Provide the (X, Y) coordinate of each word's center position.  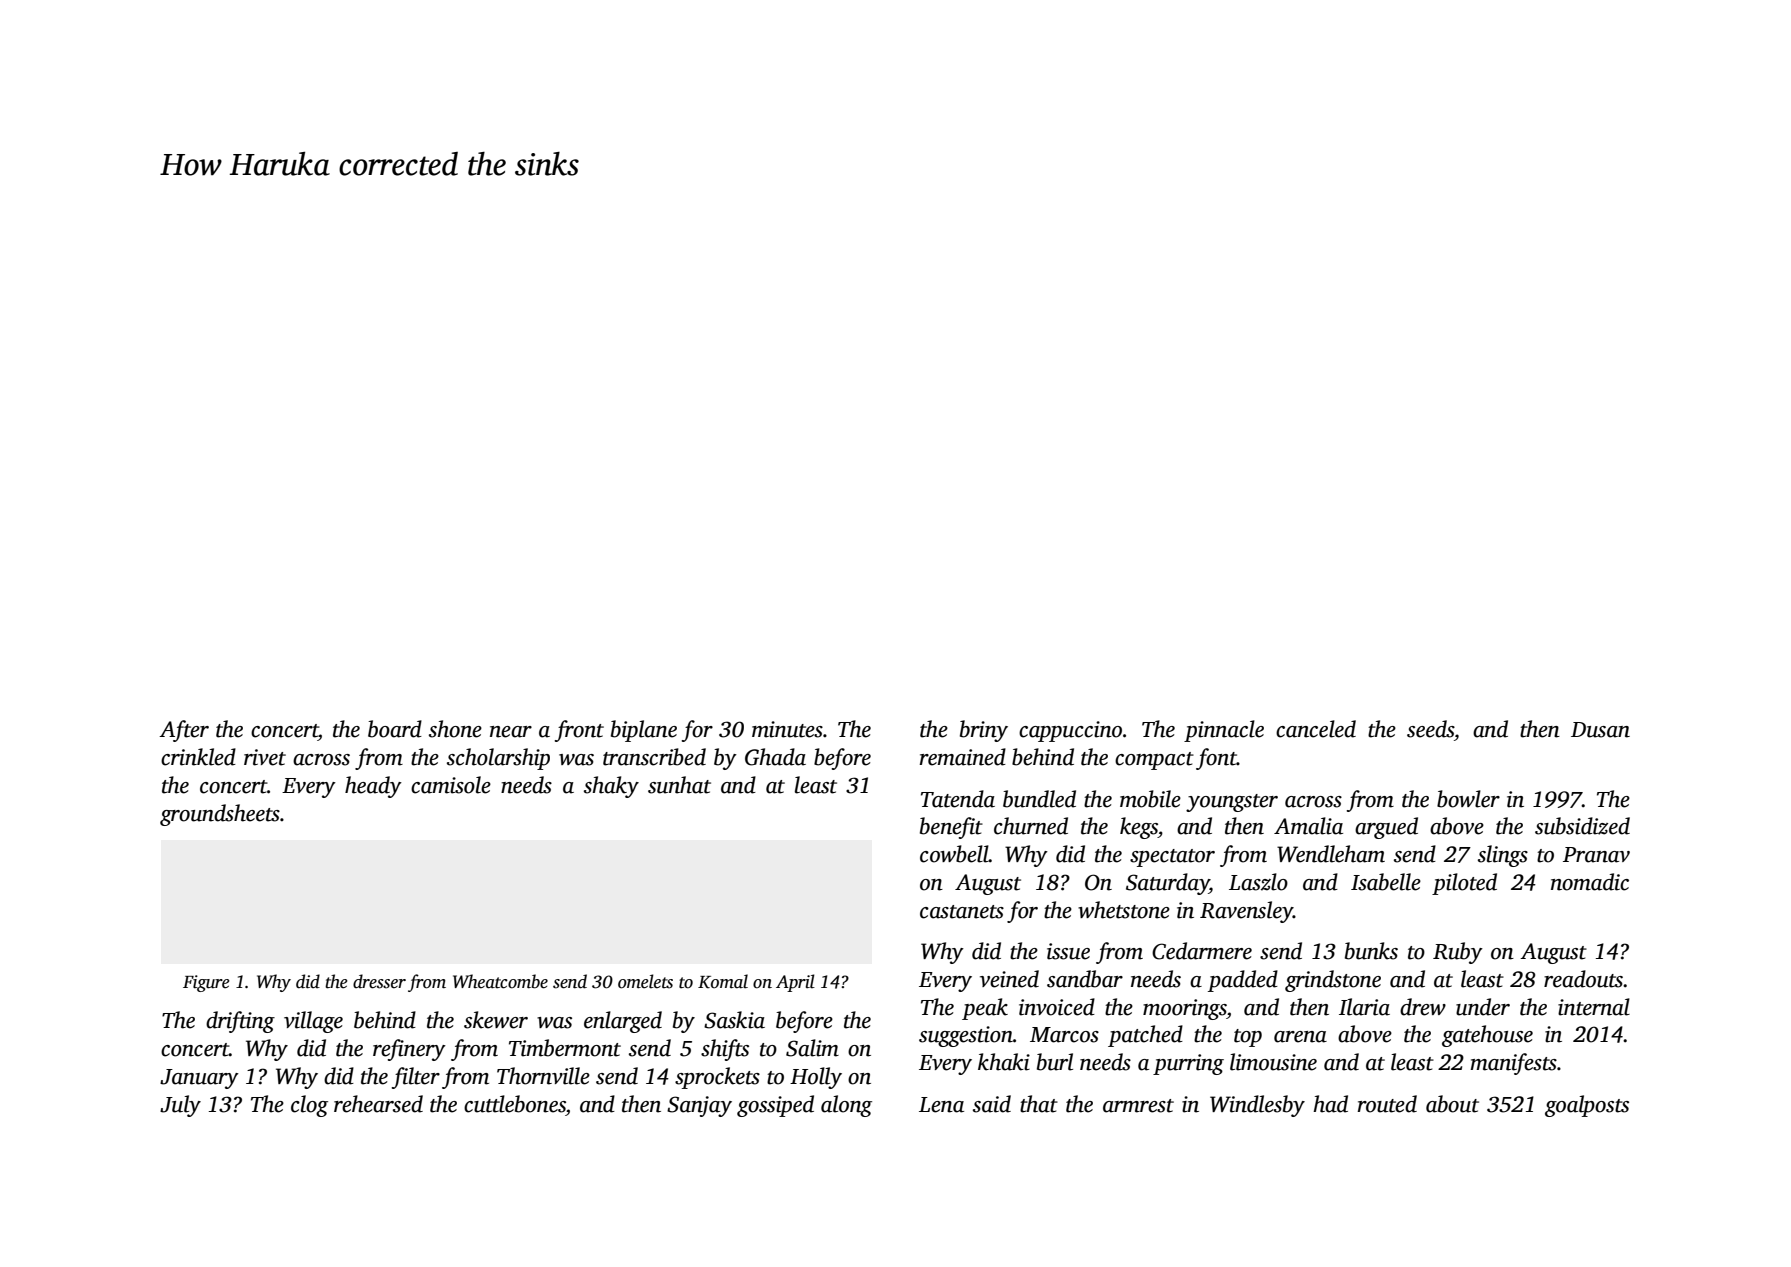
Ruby (1458, 953)
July (180, 1106)
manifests (1513, 1064)
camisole (451, 785)
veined (1009, 979)
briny (984, 731)
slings (1503, 856)
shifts (725, 1050)
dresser (379, 981)
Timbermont (565, 1048)
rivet (265, 757)
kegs (1139, 828)
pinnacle (1224, 731)
